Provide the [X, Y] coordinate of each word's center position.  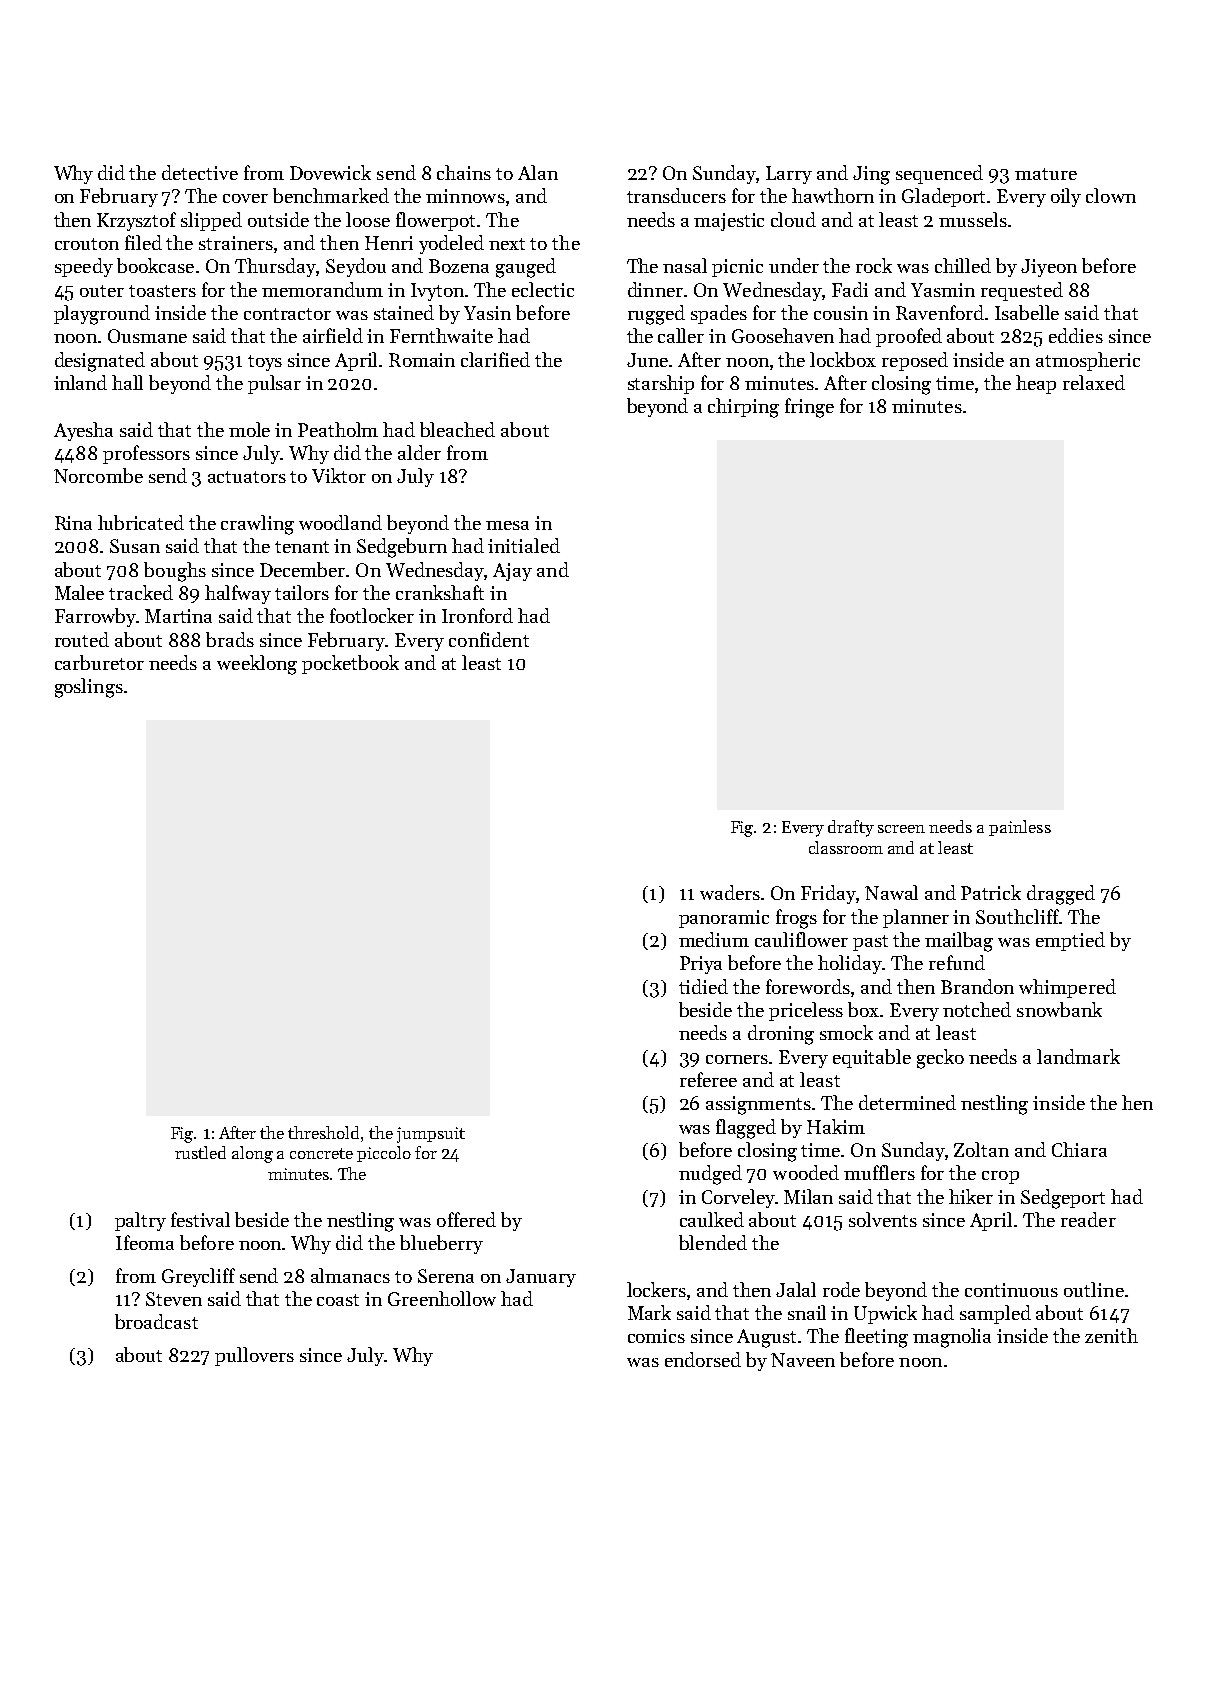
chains [464, 172]
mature [1046, 174]
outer [102, 291]
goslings [89, 688]
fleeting [876, 1338]
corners [737, 1059]
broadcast [156, 1321]
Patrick [991, 892]
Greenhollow [442, 1298]
